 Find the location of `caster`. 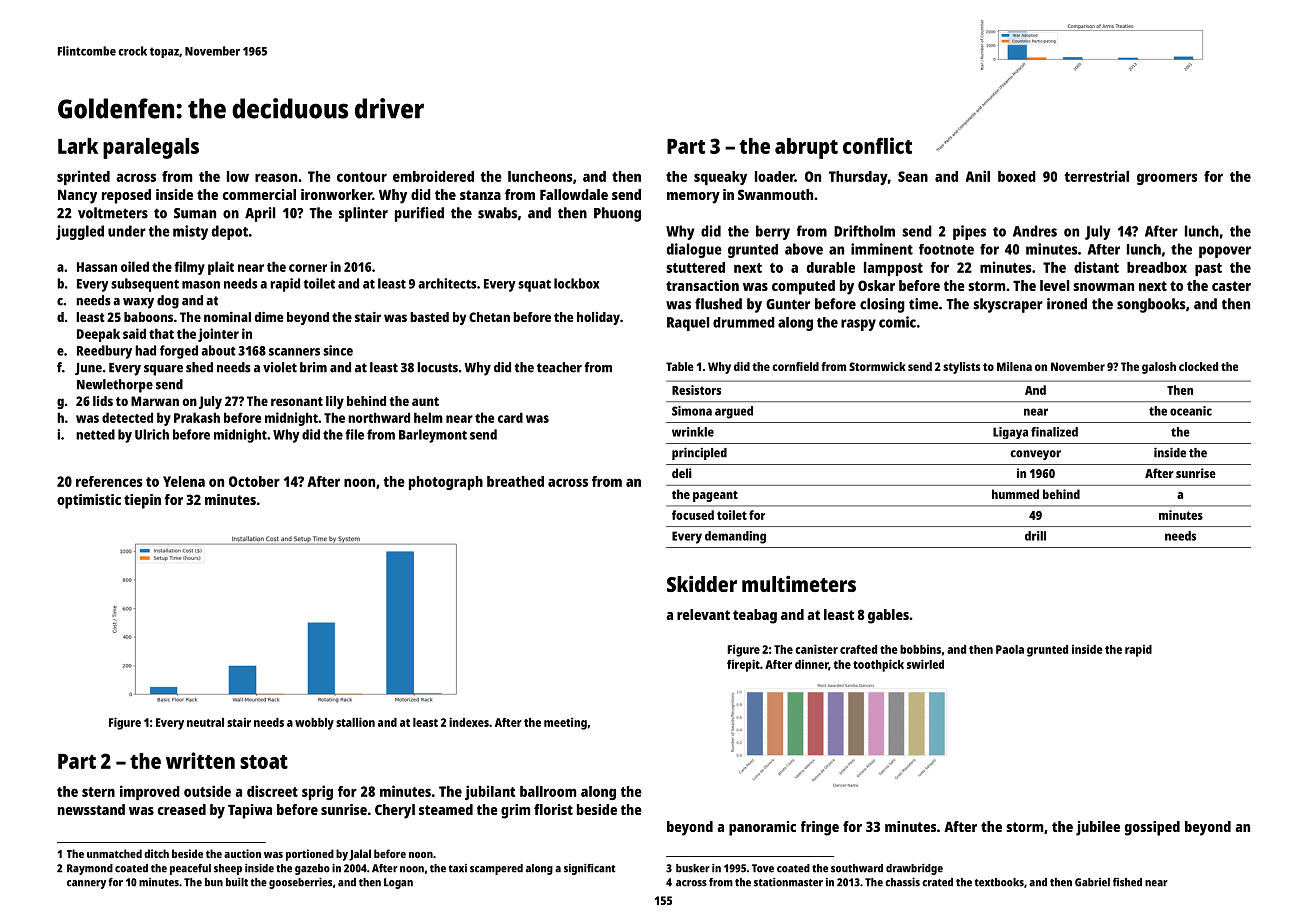

caster is located at coordinates (1231, 286).
